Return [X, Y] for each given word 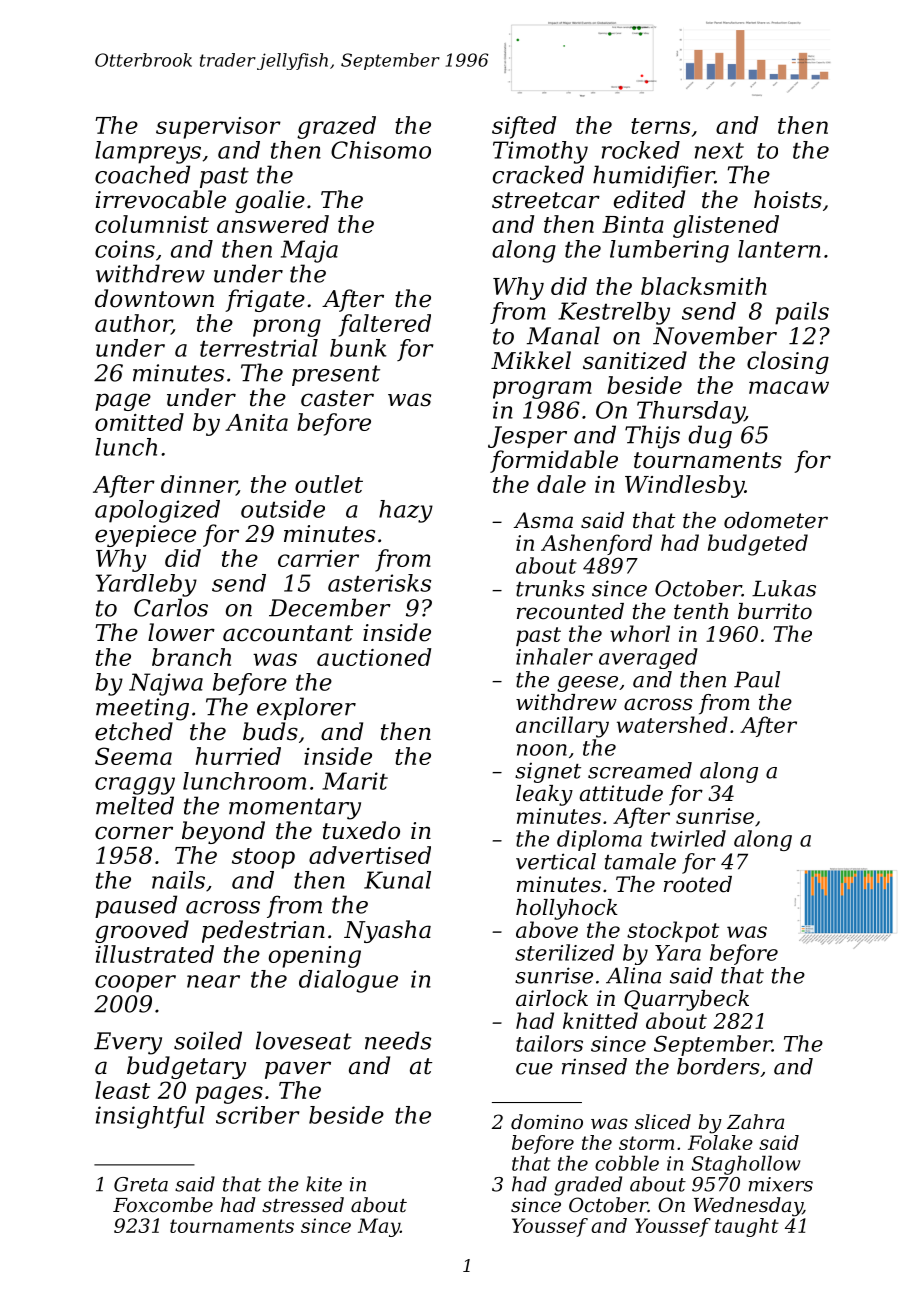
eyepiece [145, 536]
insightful [150, 1117]
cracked [538, 174]
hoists [788, 199]
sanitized [635, 360]
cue [534, 1069]
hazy [406, 511]
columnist [152, 224]
